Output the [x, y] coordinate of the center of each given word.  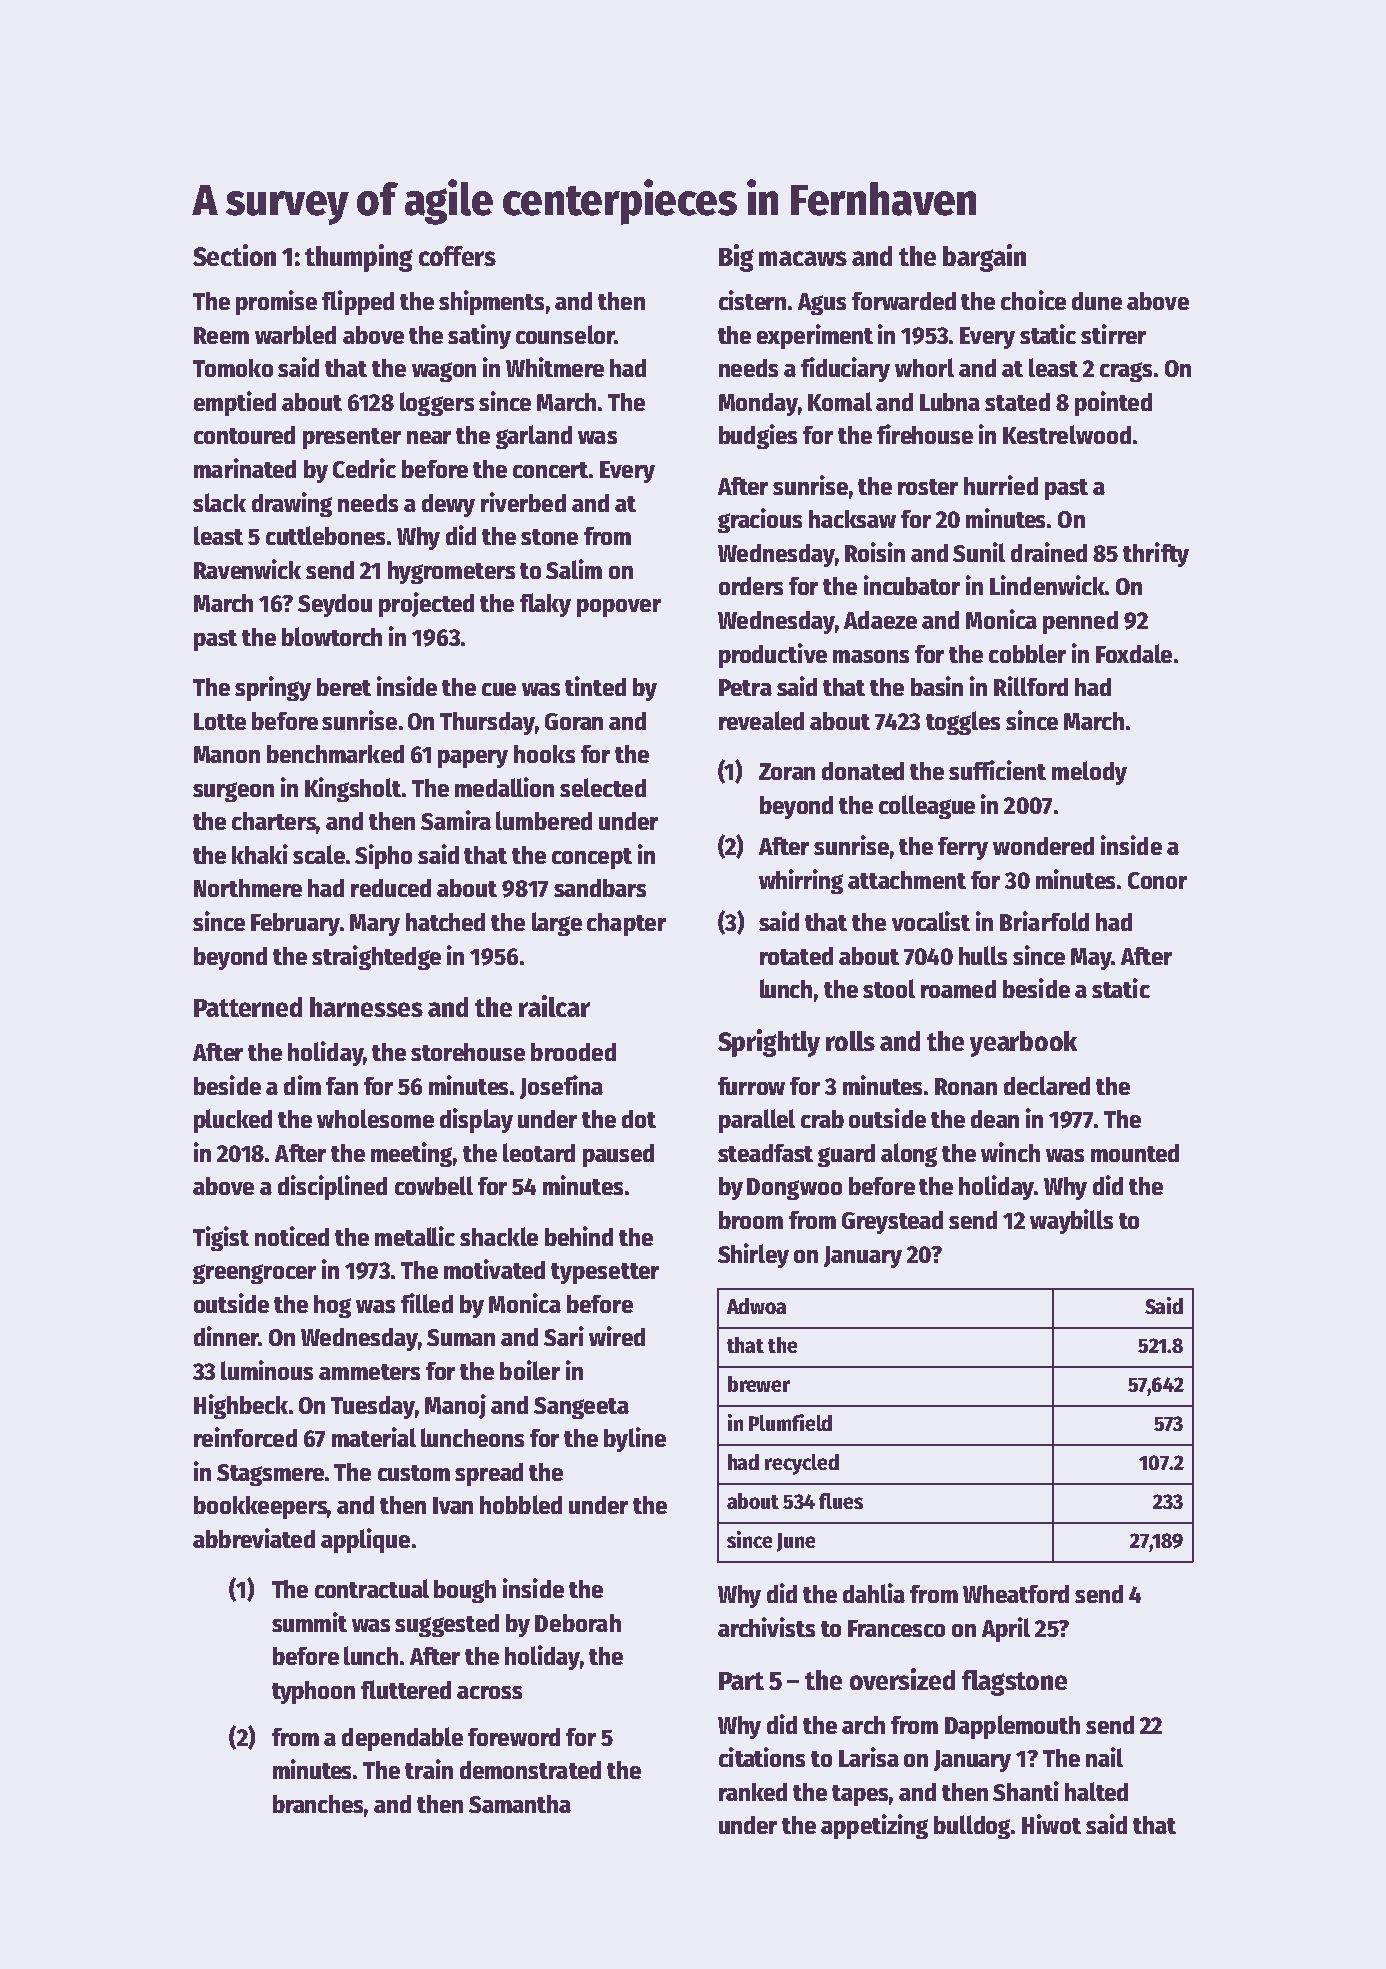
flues [841, 1501]
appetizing [874, 1826]
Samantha [520, 1804]
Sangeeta [581, 1408]
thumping [359, 258]
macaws [803, 258]
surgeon [233, 792]
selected [603, 787]
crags [1126, 372]
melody [1089, 773]
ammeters [369, 1372]
